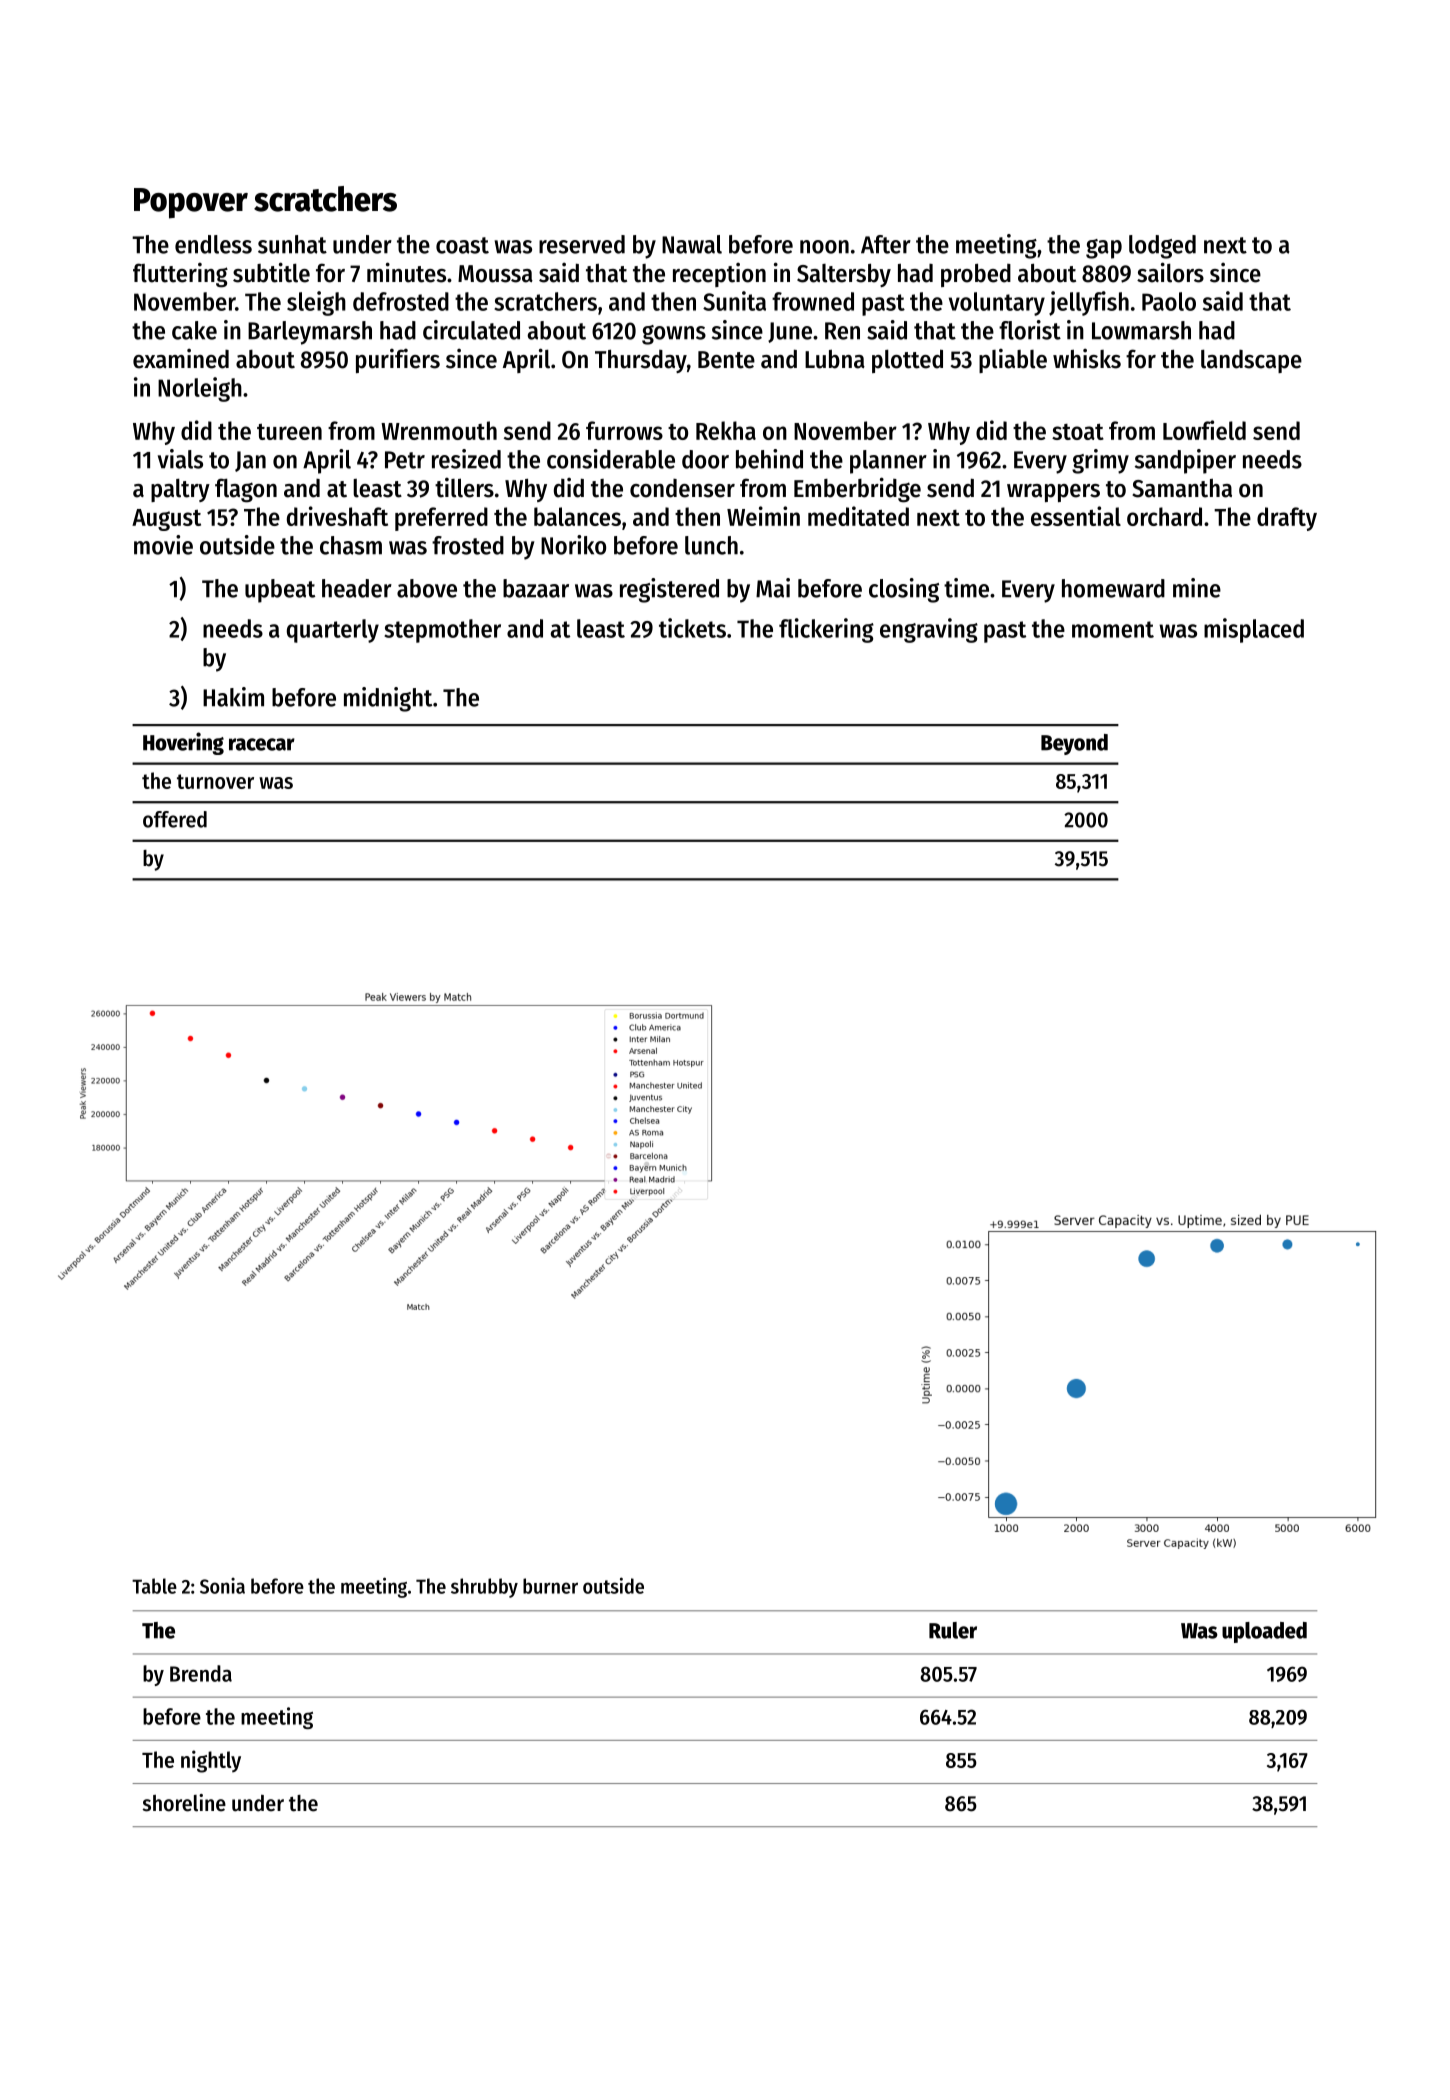 The height and width of the image is (2100, 1450). What do you see at coordinates (953, 1630) in the image?
I see `Ruler` at bounding box center [953, 1630].
